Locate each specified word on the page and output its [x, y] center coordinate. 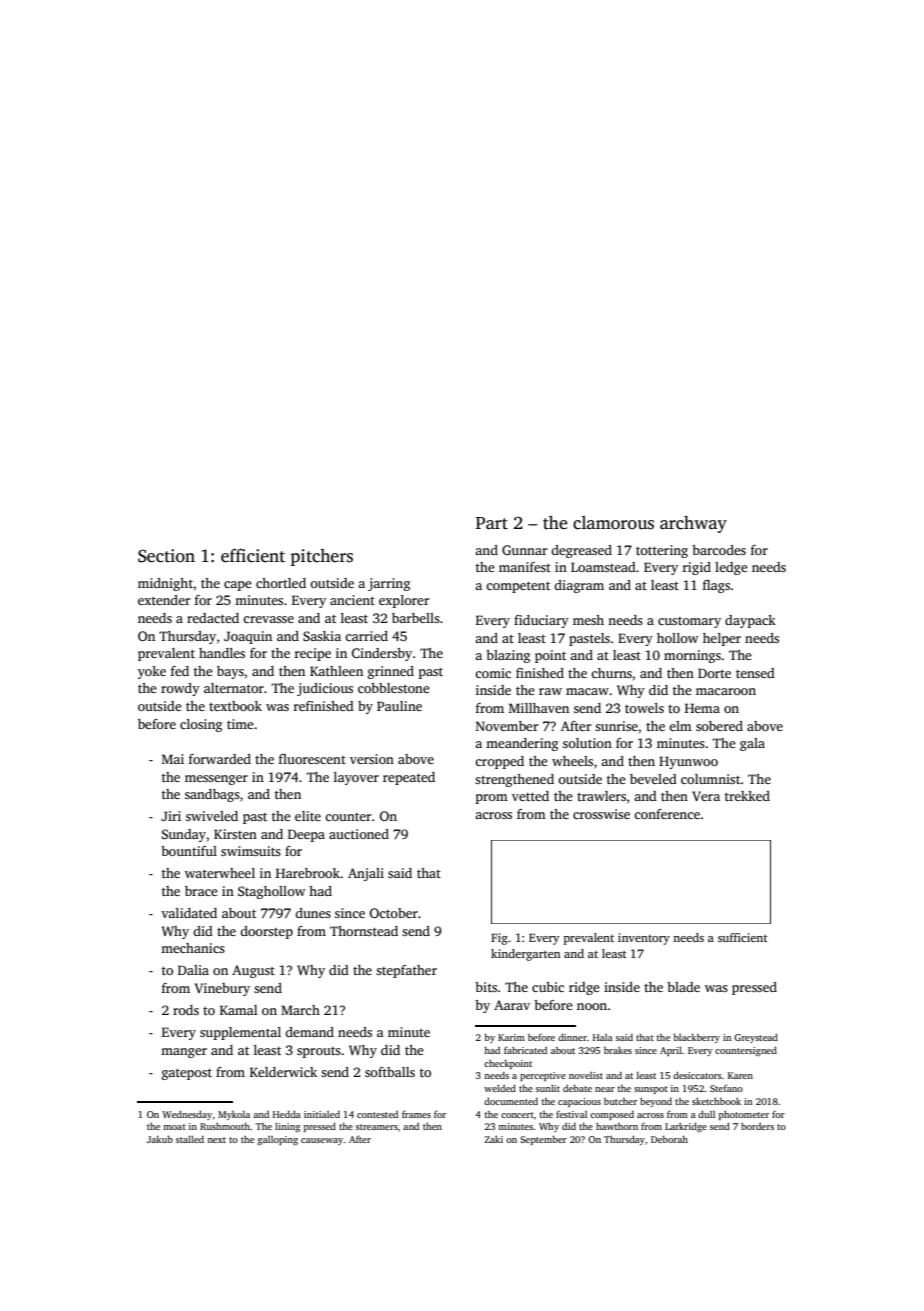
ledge [731, 568]
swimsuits [251, 851]
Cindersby [382, 654]
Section [166, 556]
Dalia [193, 970]
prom [492, 799]
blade [683, 987]
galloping [277, 1140]
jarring [389, 584]
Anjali [366, 874]
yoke [152, 672]
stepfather [406, 971]
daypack [750, 621]
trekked [747, 796]
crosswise [601, 814]
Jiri [171, 816]
